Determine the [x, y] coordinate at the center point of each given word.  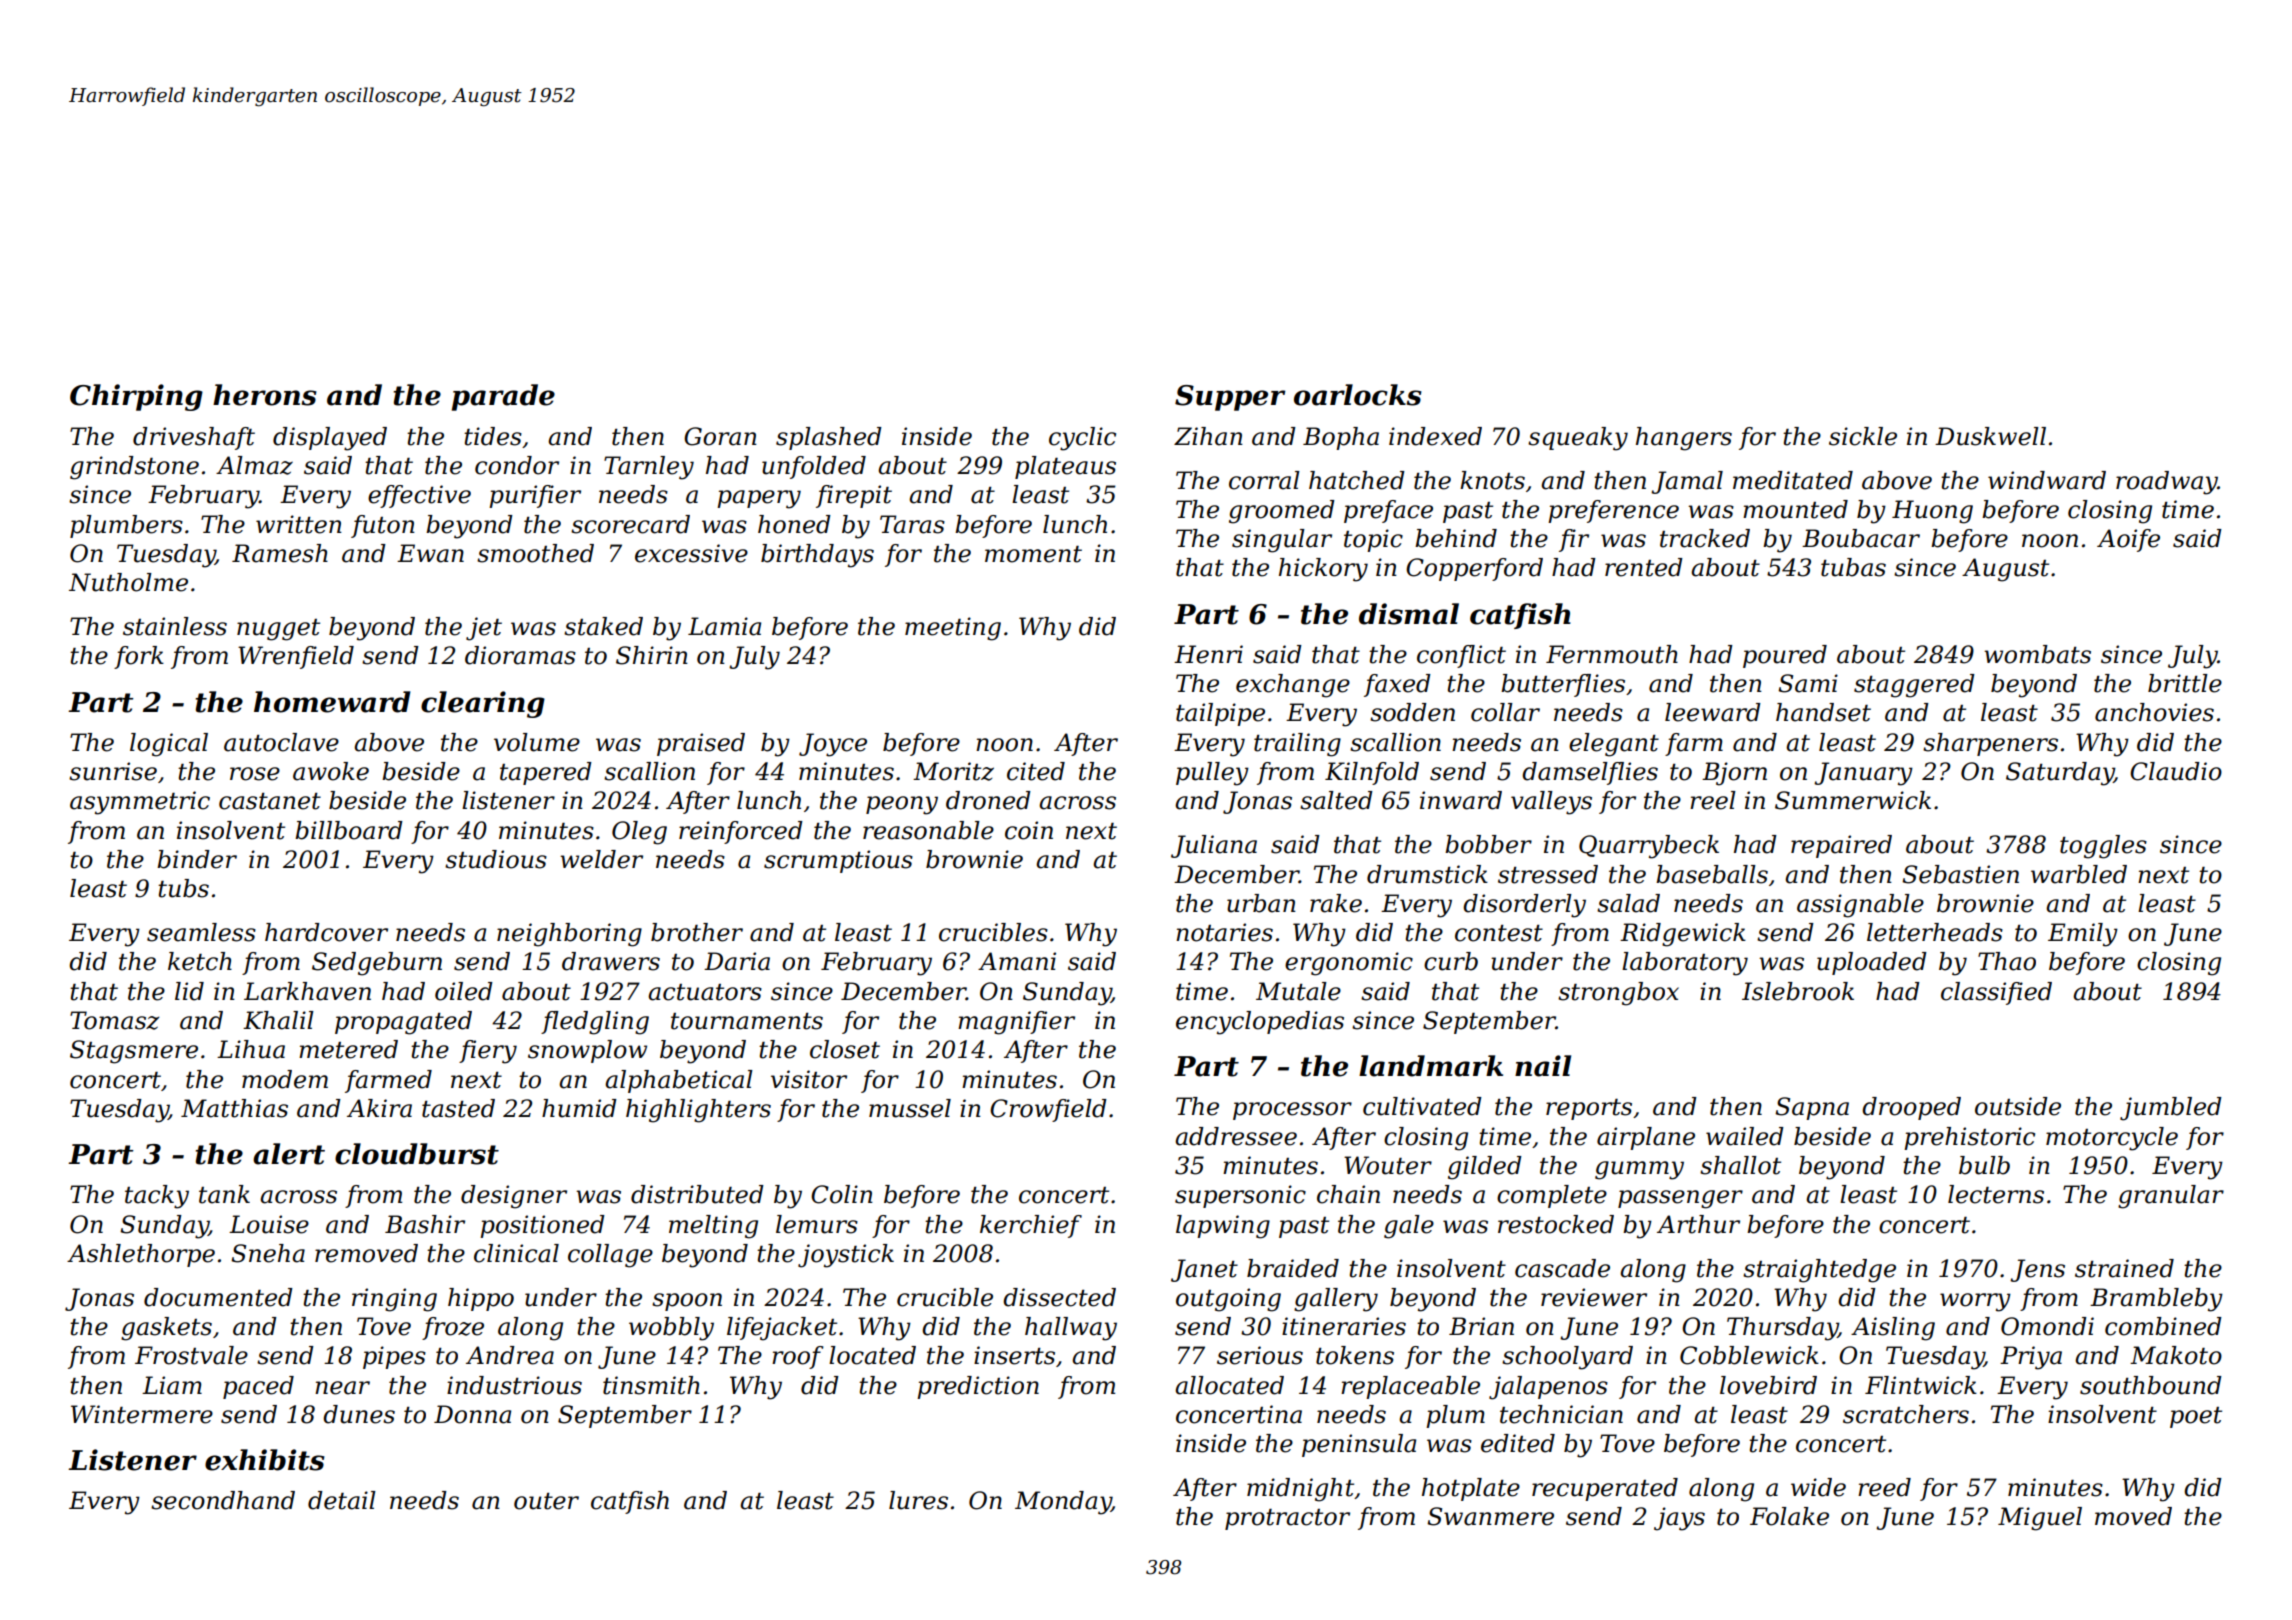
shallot [1740, 1165]
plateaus [1065, 467]
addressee [1236, 1136]
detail [342, 1500]
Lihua [251, 1049]
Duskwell [1990, 436]
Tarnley [649, 468]
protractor [1287, 1519]
